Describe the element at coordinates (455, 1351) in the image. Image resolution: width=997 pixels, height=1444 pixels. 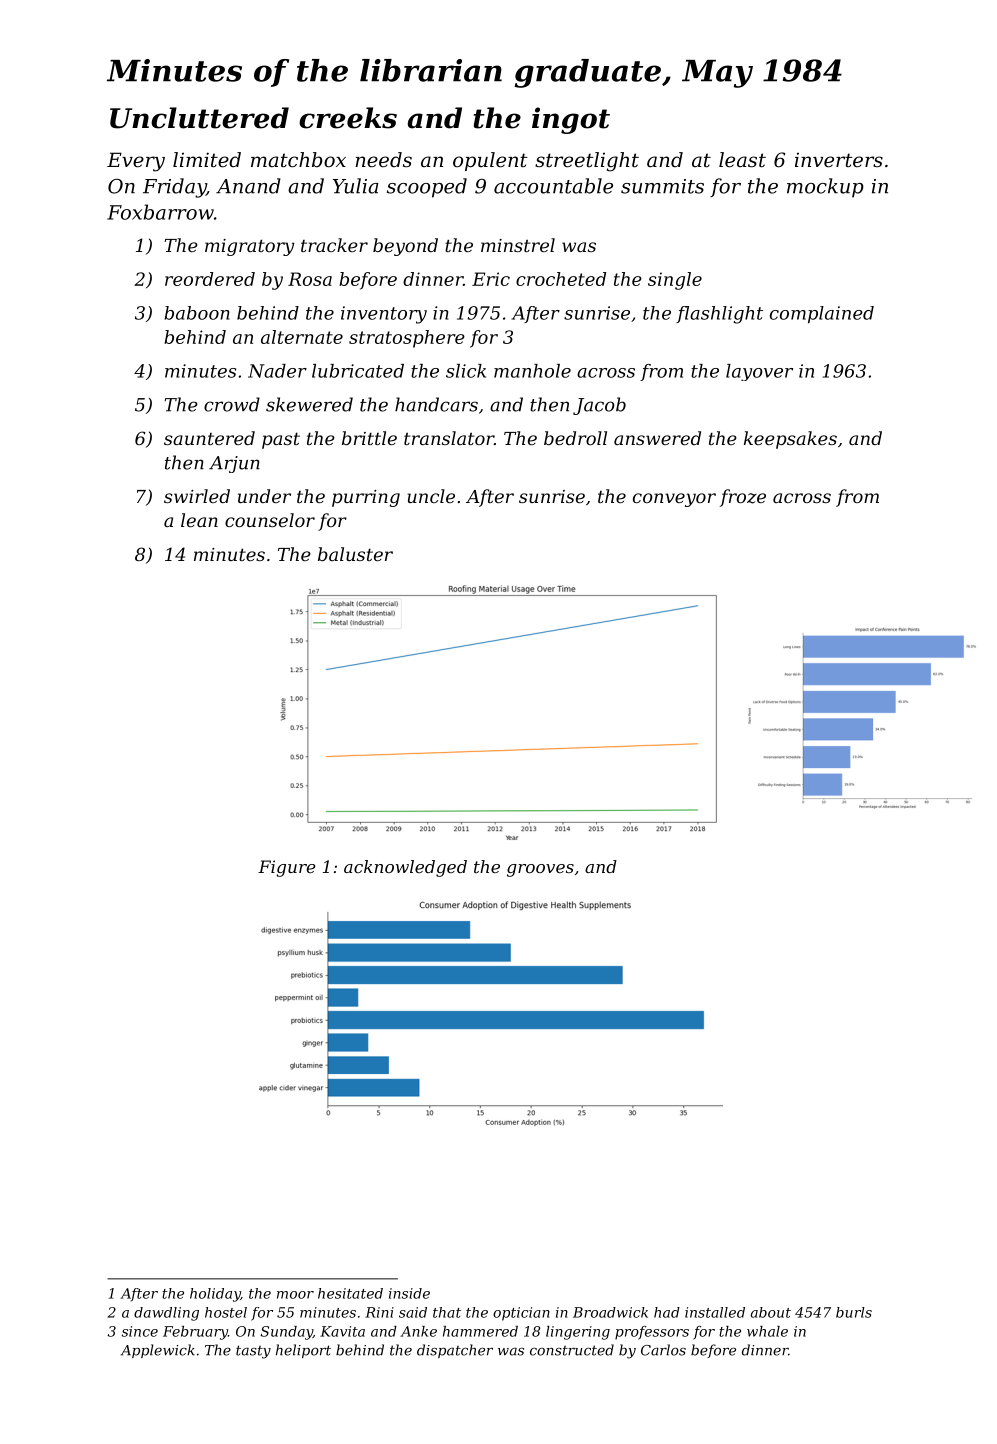
I see `dispatcher` at that location.
